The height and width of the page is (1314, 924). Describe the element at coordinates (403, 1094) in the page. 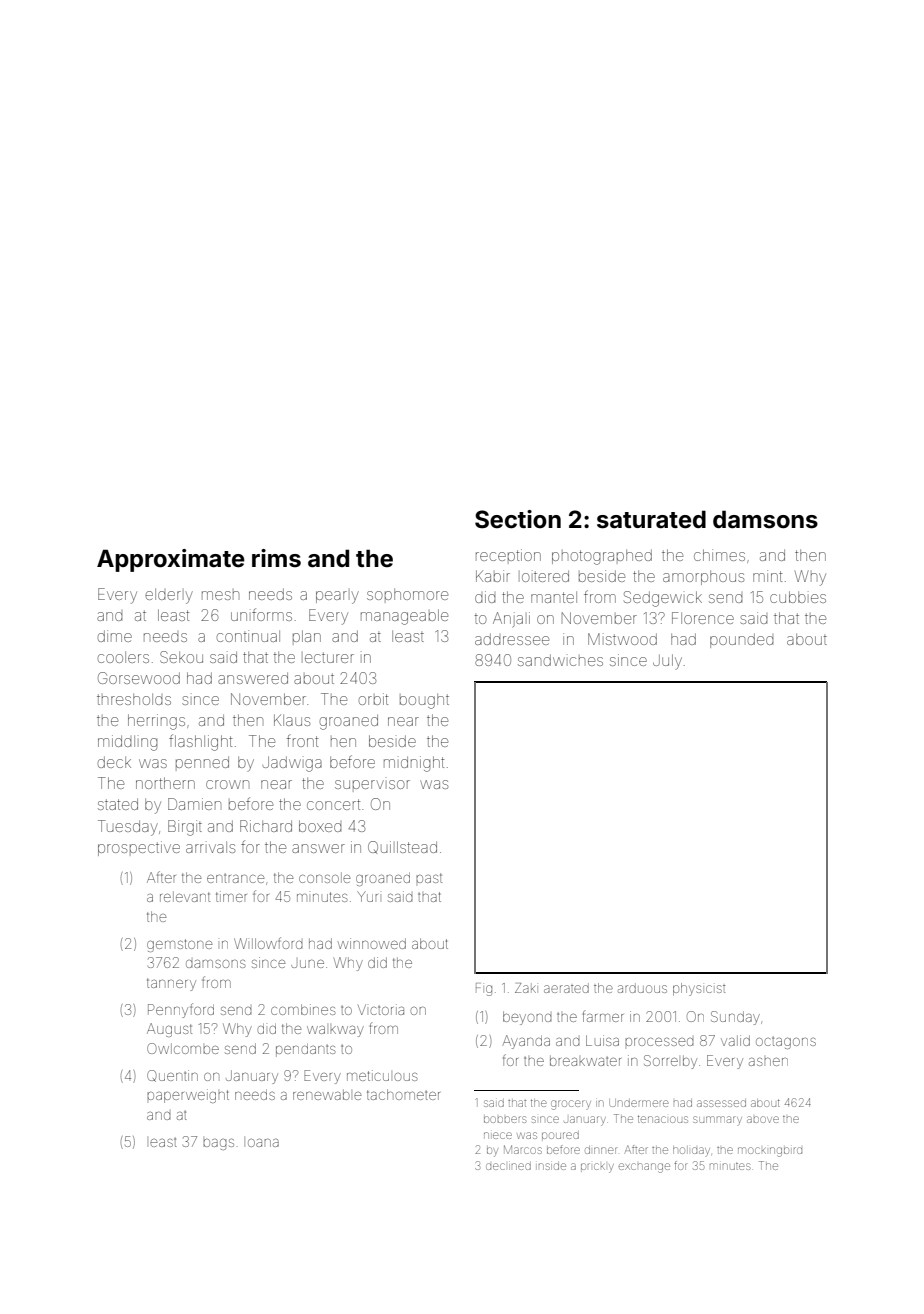

I see `tachometer` at that location.
